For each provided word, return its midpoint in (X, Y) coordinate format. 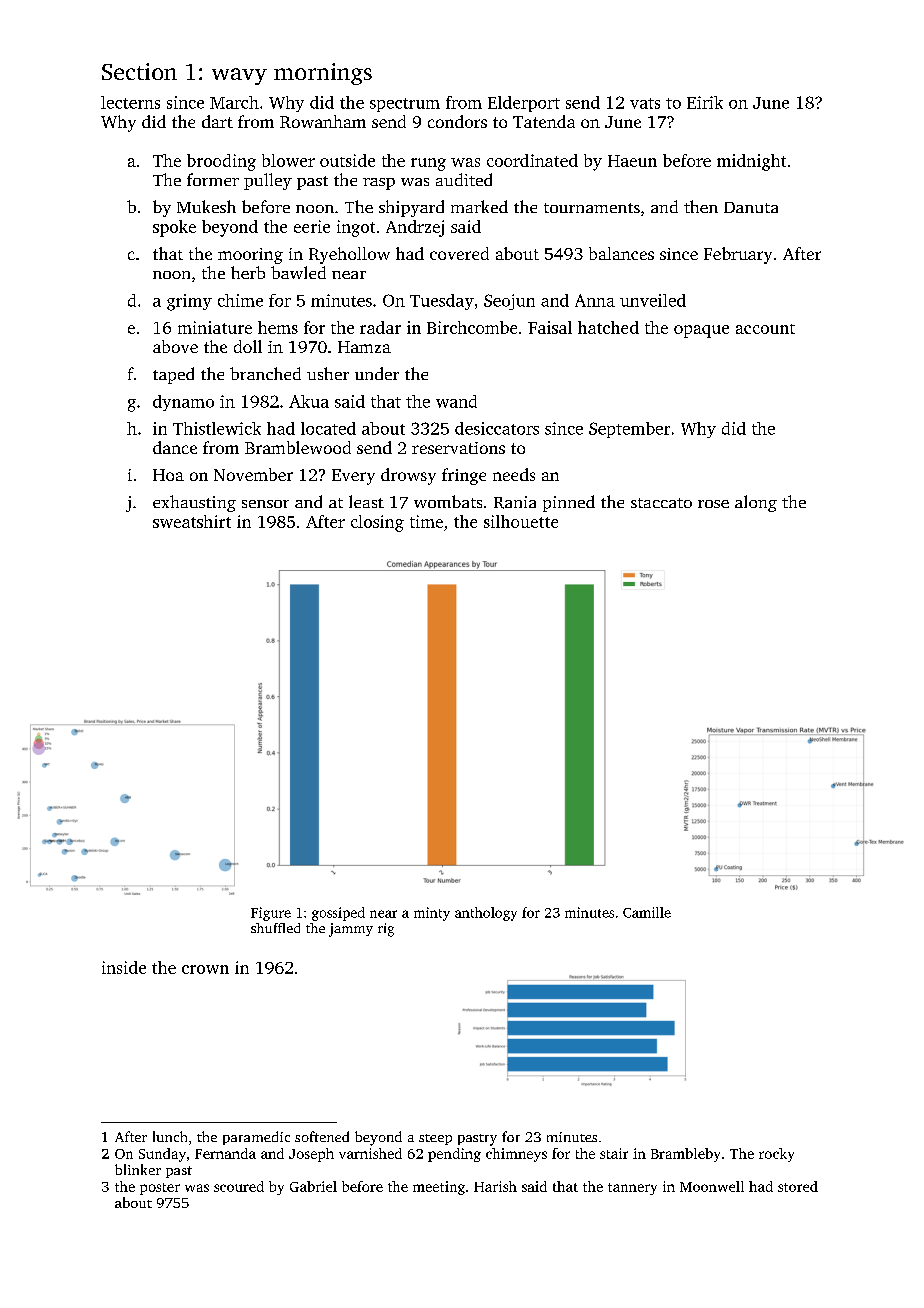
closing (377, 523)
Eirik (705, 102)
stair (614, 1153)
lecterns (130, 102)
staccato (661, 503)
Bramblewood (298, 447)
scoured (239, 1186)
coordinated (532, 160)
